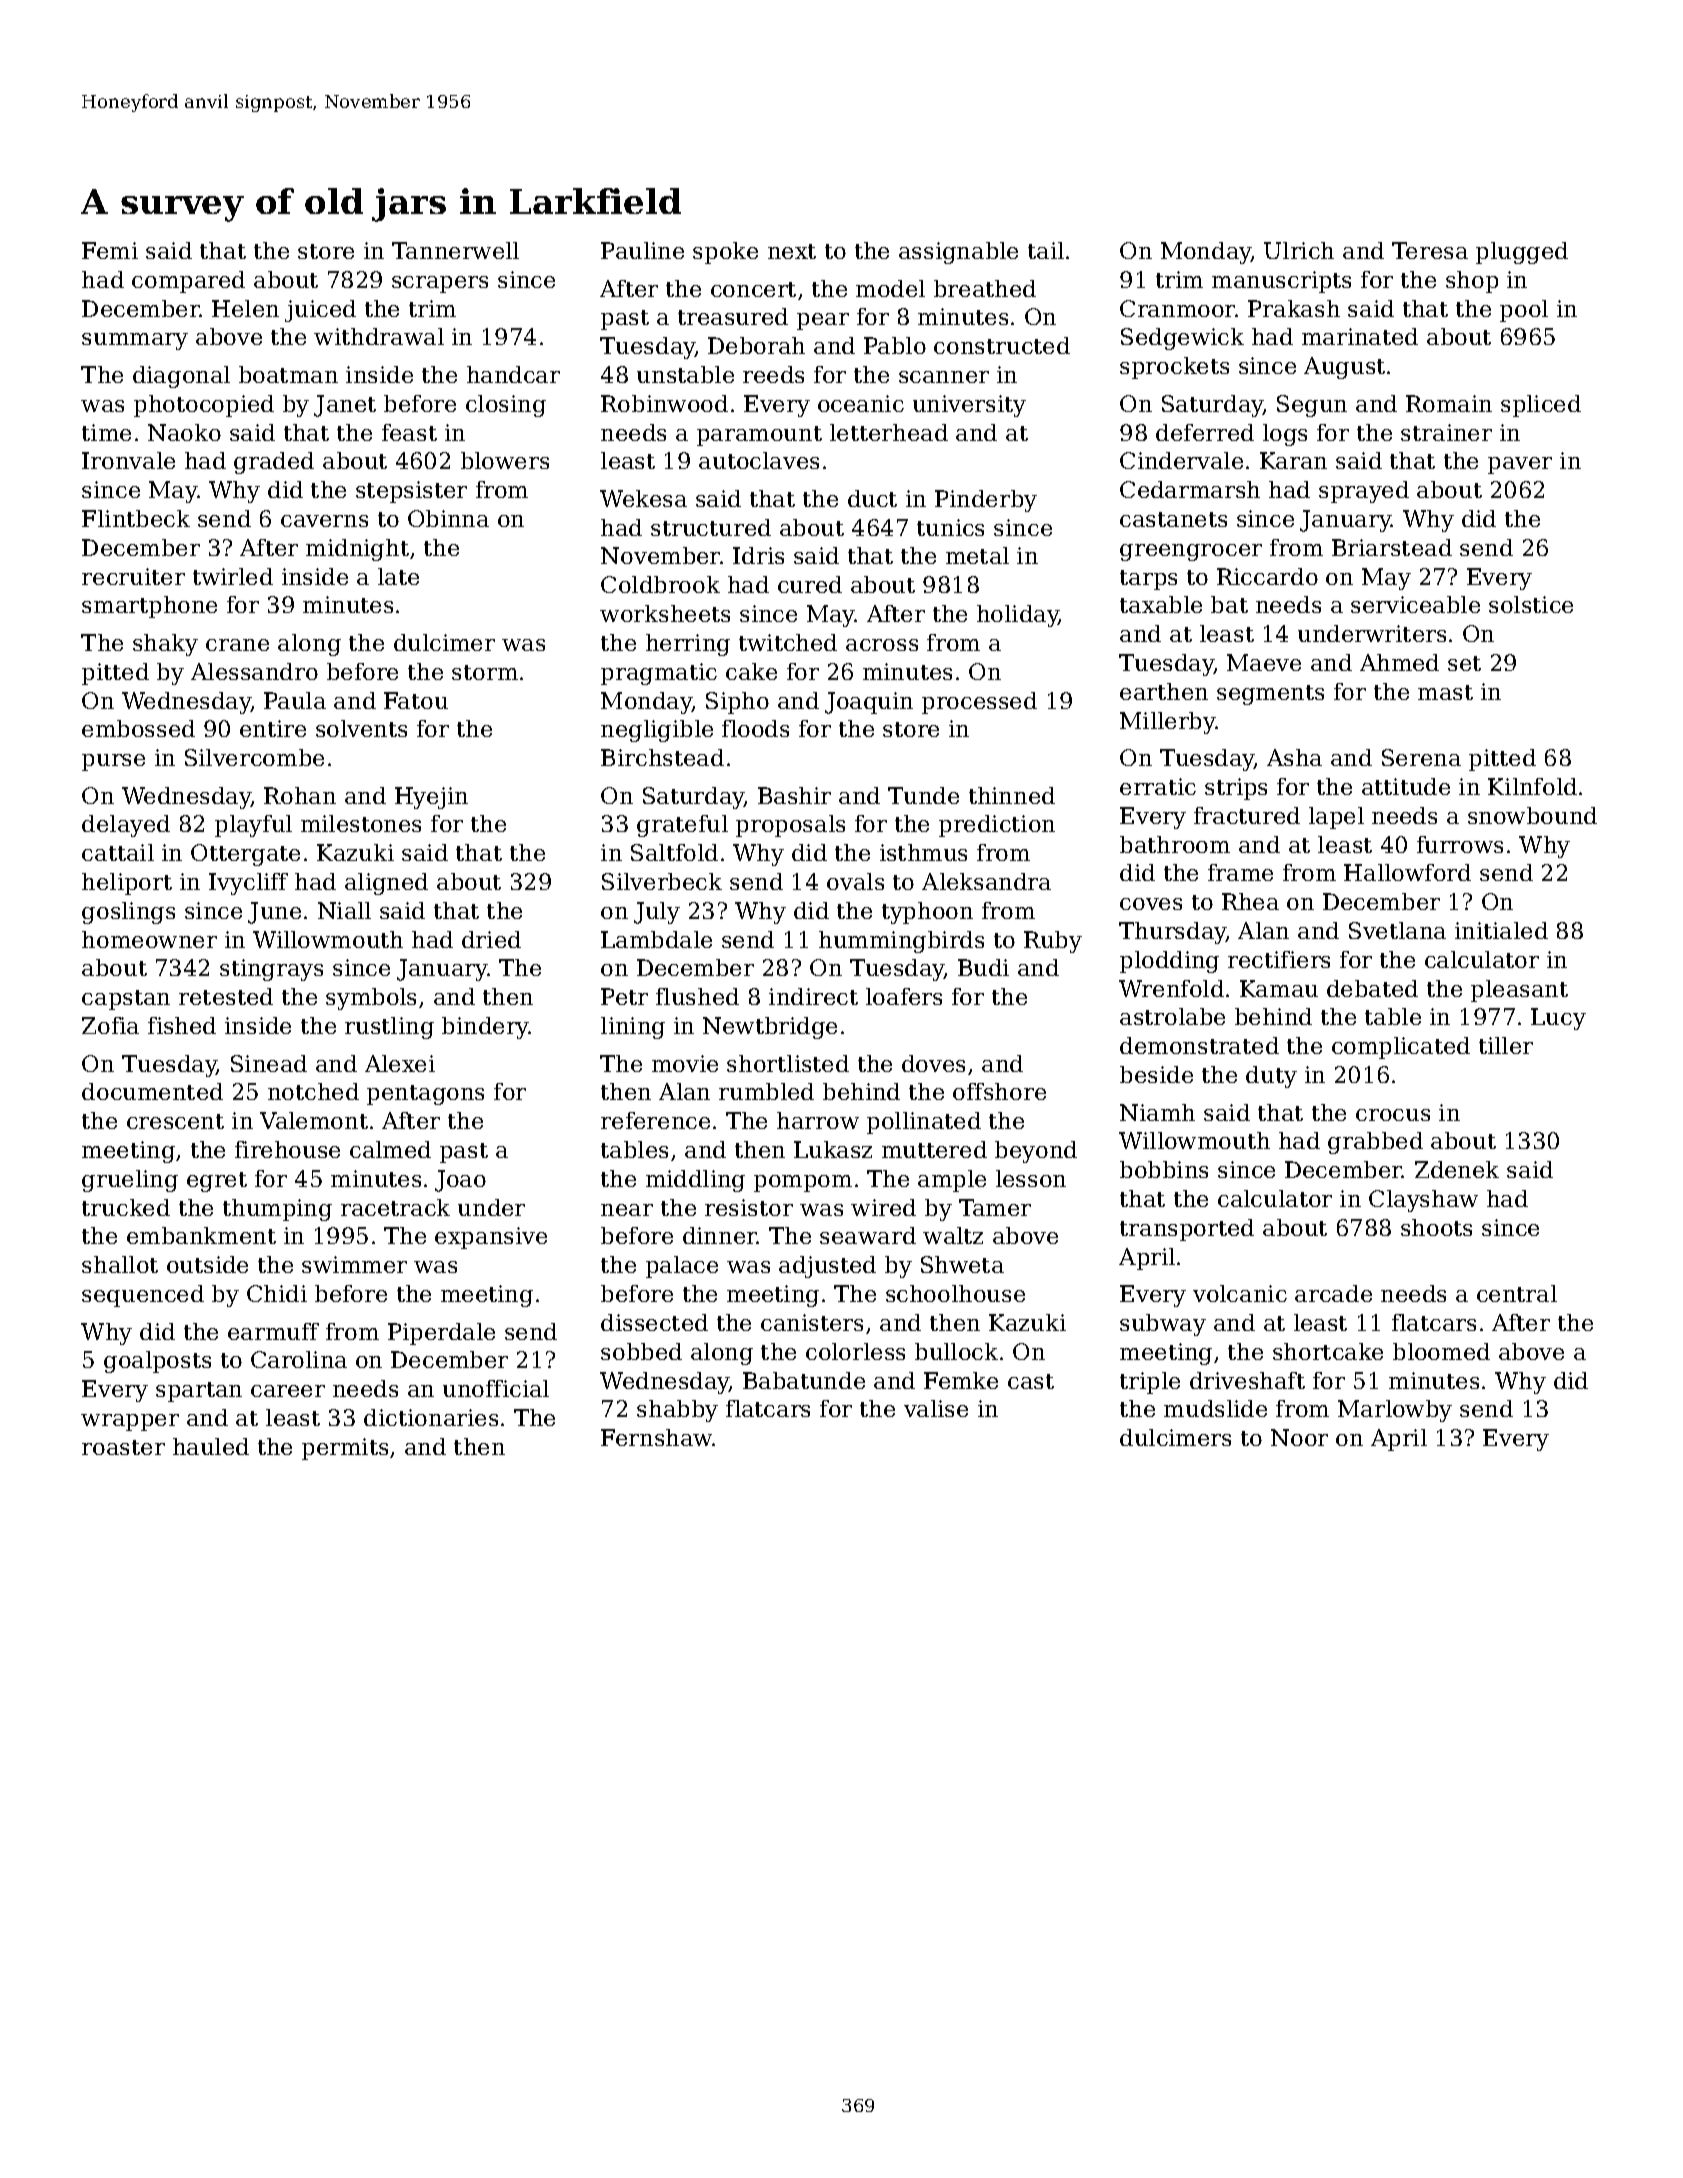 The width and height of the screenshot is (1683, 2178). I want to click on taxable, so click(1161, 604).
